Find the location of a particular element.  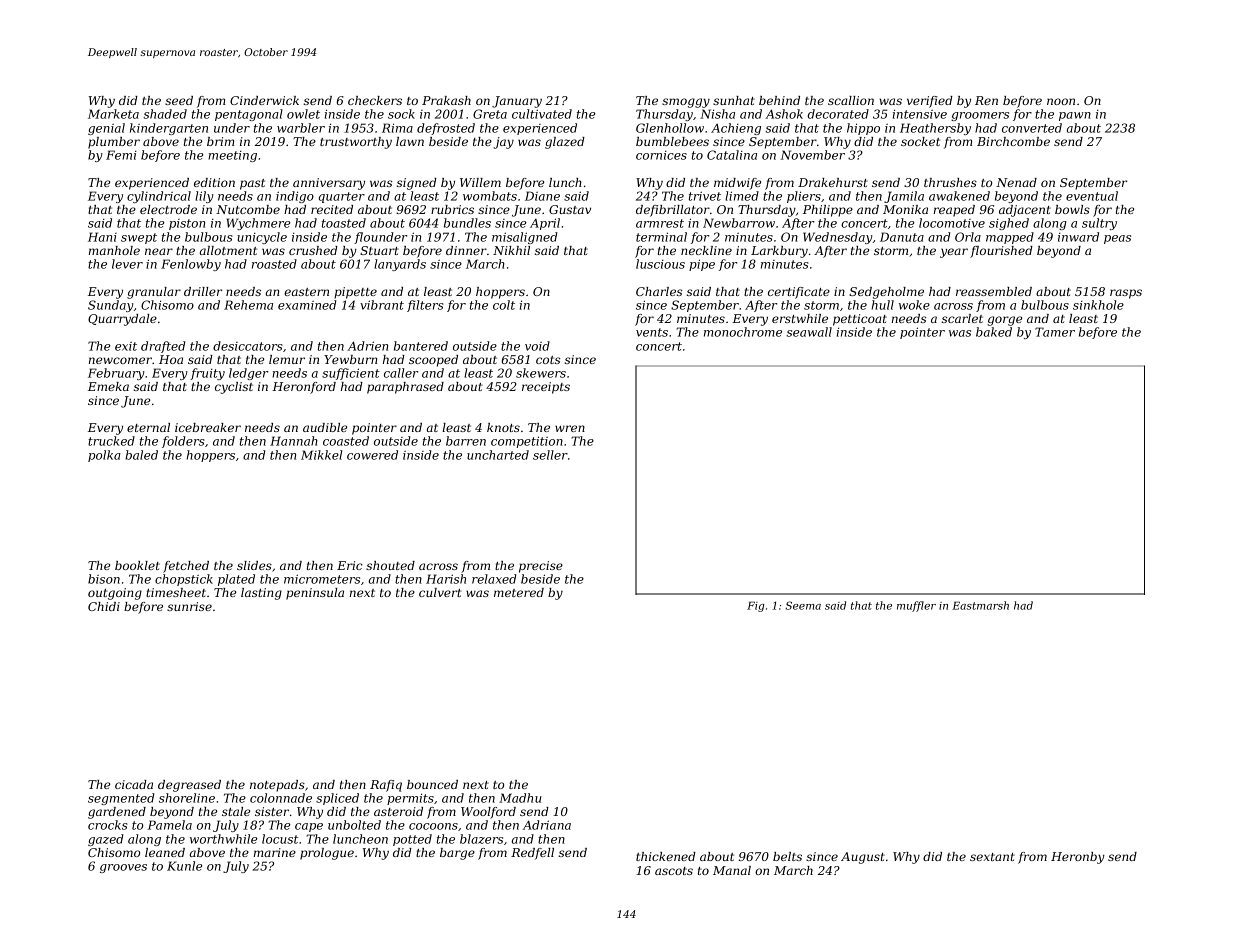

Catalina is located at coordinates (732, 155).
